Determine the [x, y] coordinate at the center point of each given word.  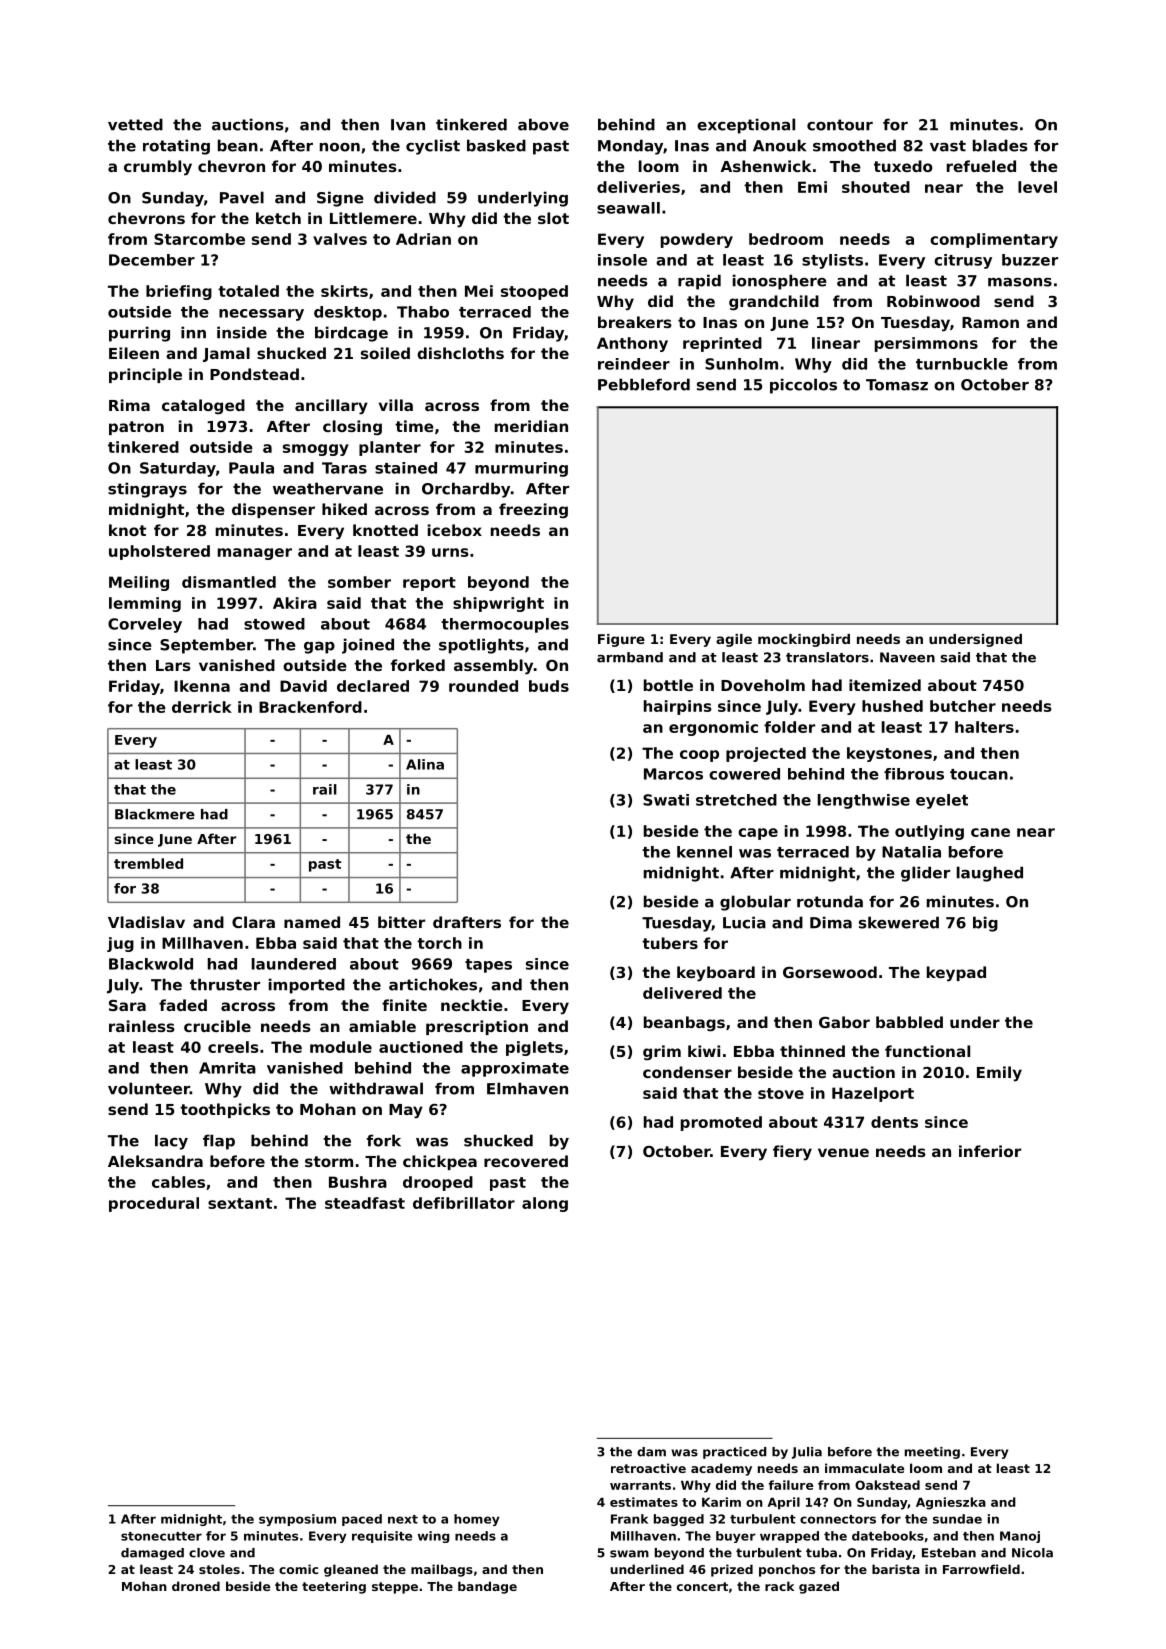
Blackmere [155, 814]
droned [196, 1586]
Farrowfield [981, 1569]
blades [1000, 145]
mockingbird [804, 640]
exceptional [746, 126]
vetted [135, 124]
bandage [487, 1587]
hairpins [678, 707]
